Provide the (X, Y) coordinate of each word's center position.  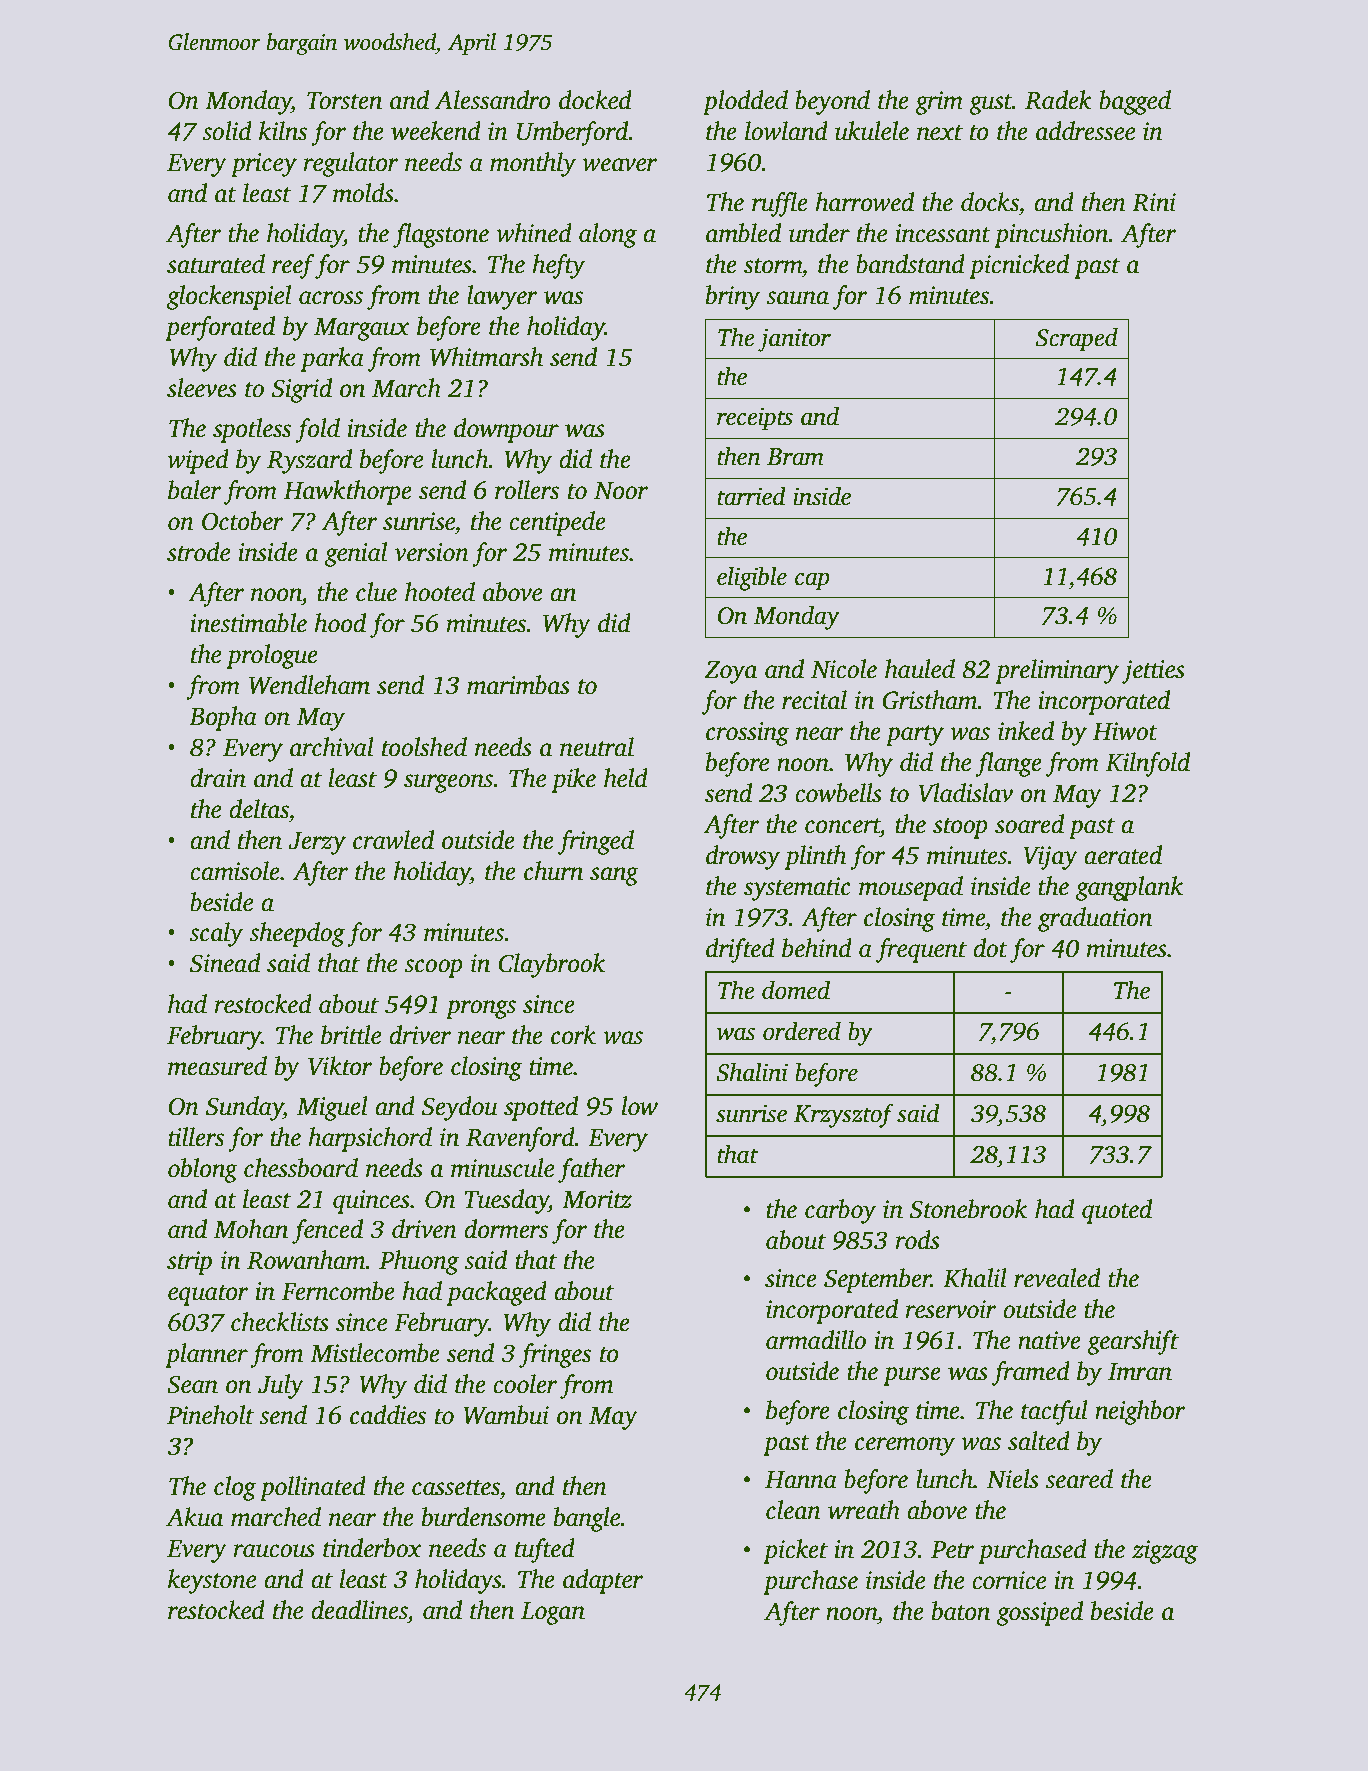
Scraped (1077, 339)
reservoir (951, 1309)
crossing (747, 734)
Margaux (362, 329)
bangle (587, 1519)
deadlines (359, 1610)
